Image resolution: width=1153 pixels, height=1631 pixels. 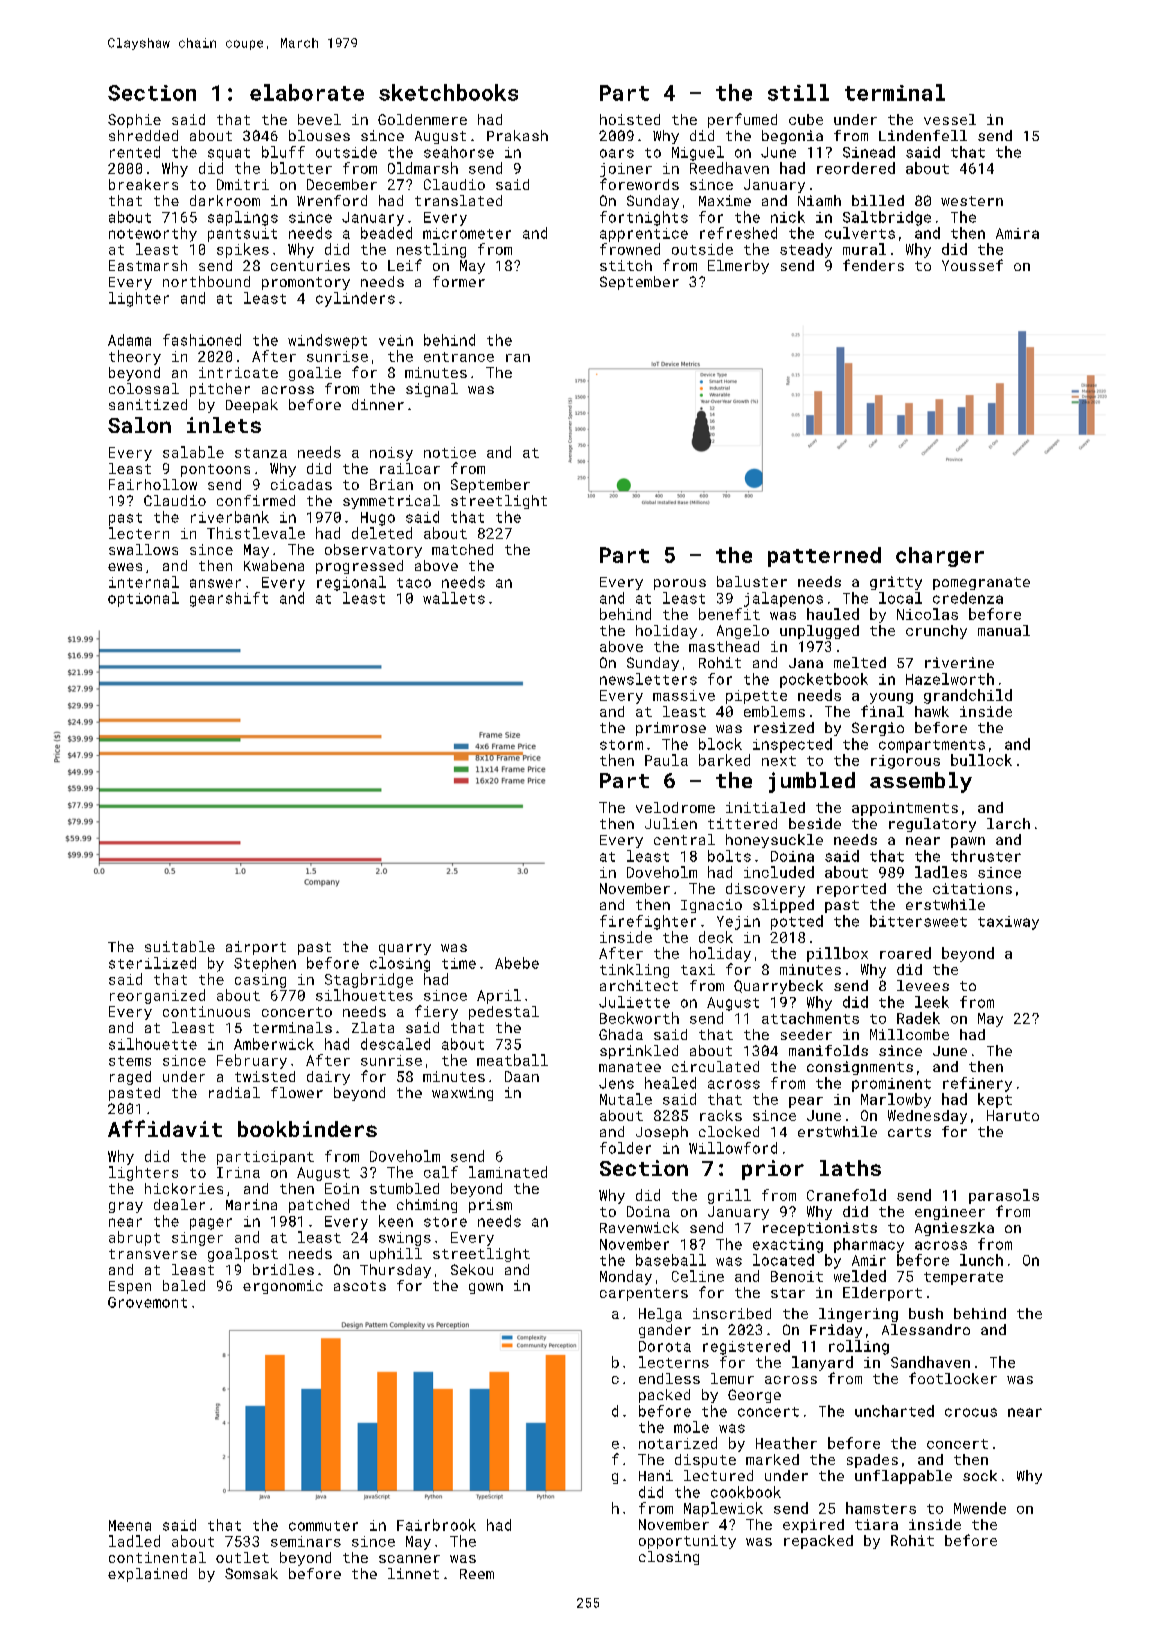 What do you see at coordinates (251, 1573) in the page?
I see `Somsak` at bounding box center [251, 1573].
